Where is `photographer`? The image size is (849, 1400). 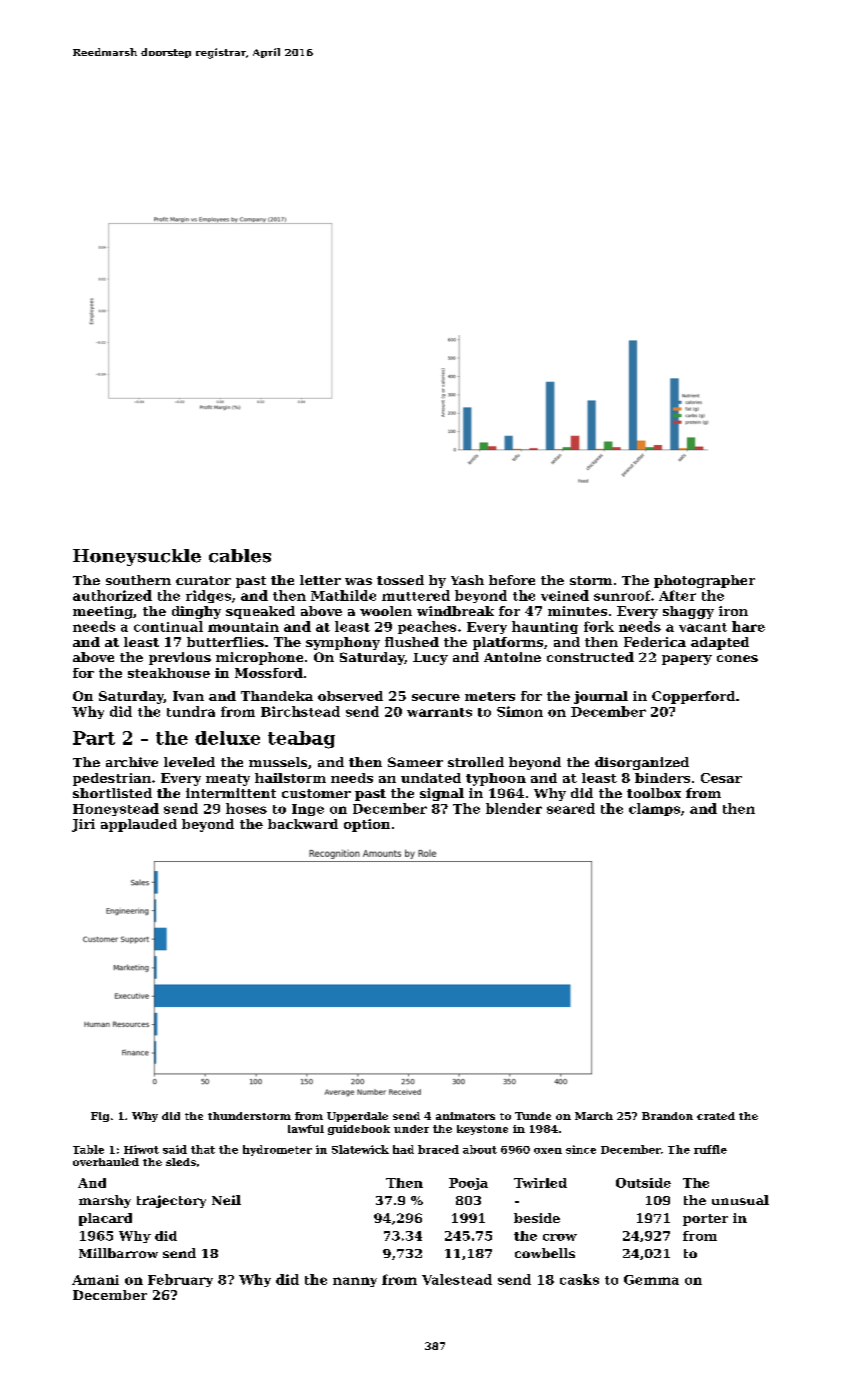
photographer is located at coordinates (704, 581).
